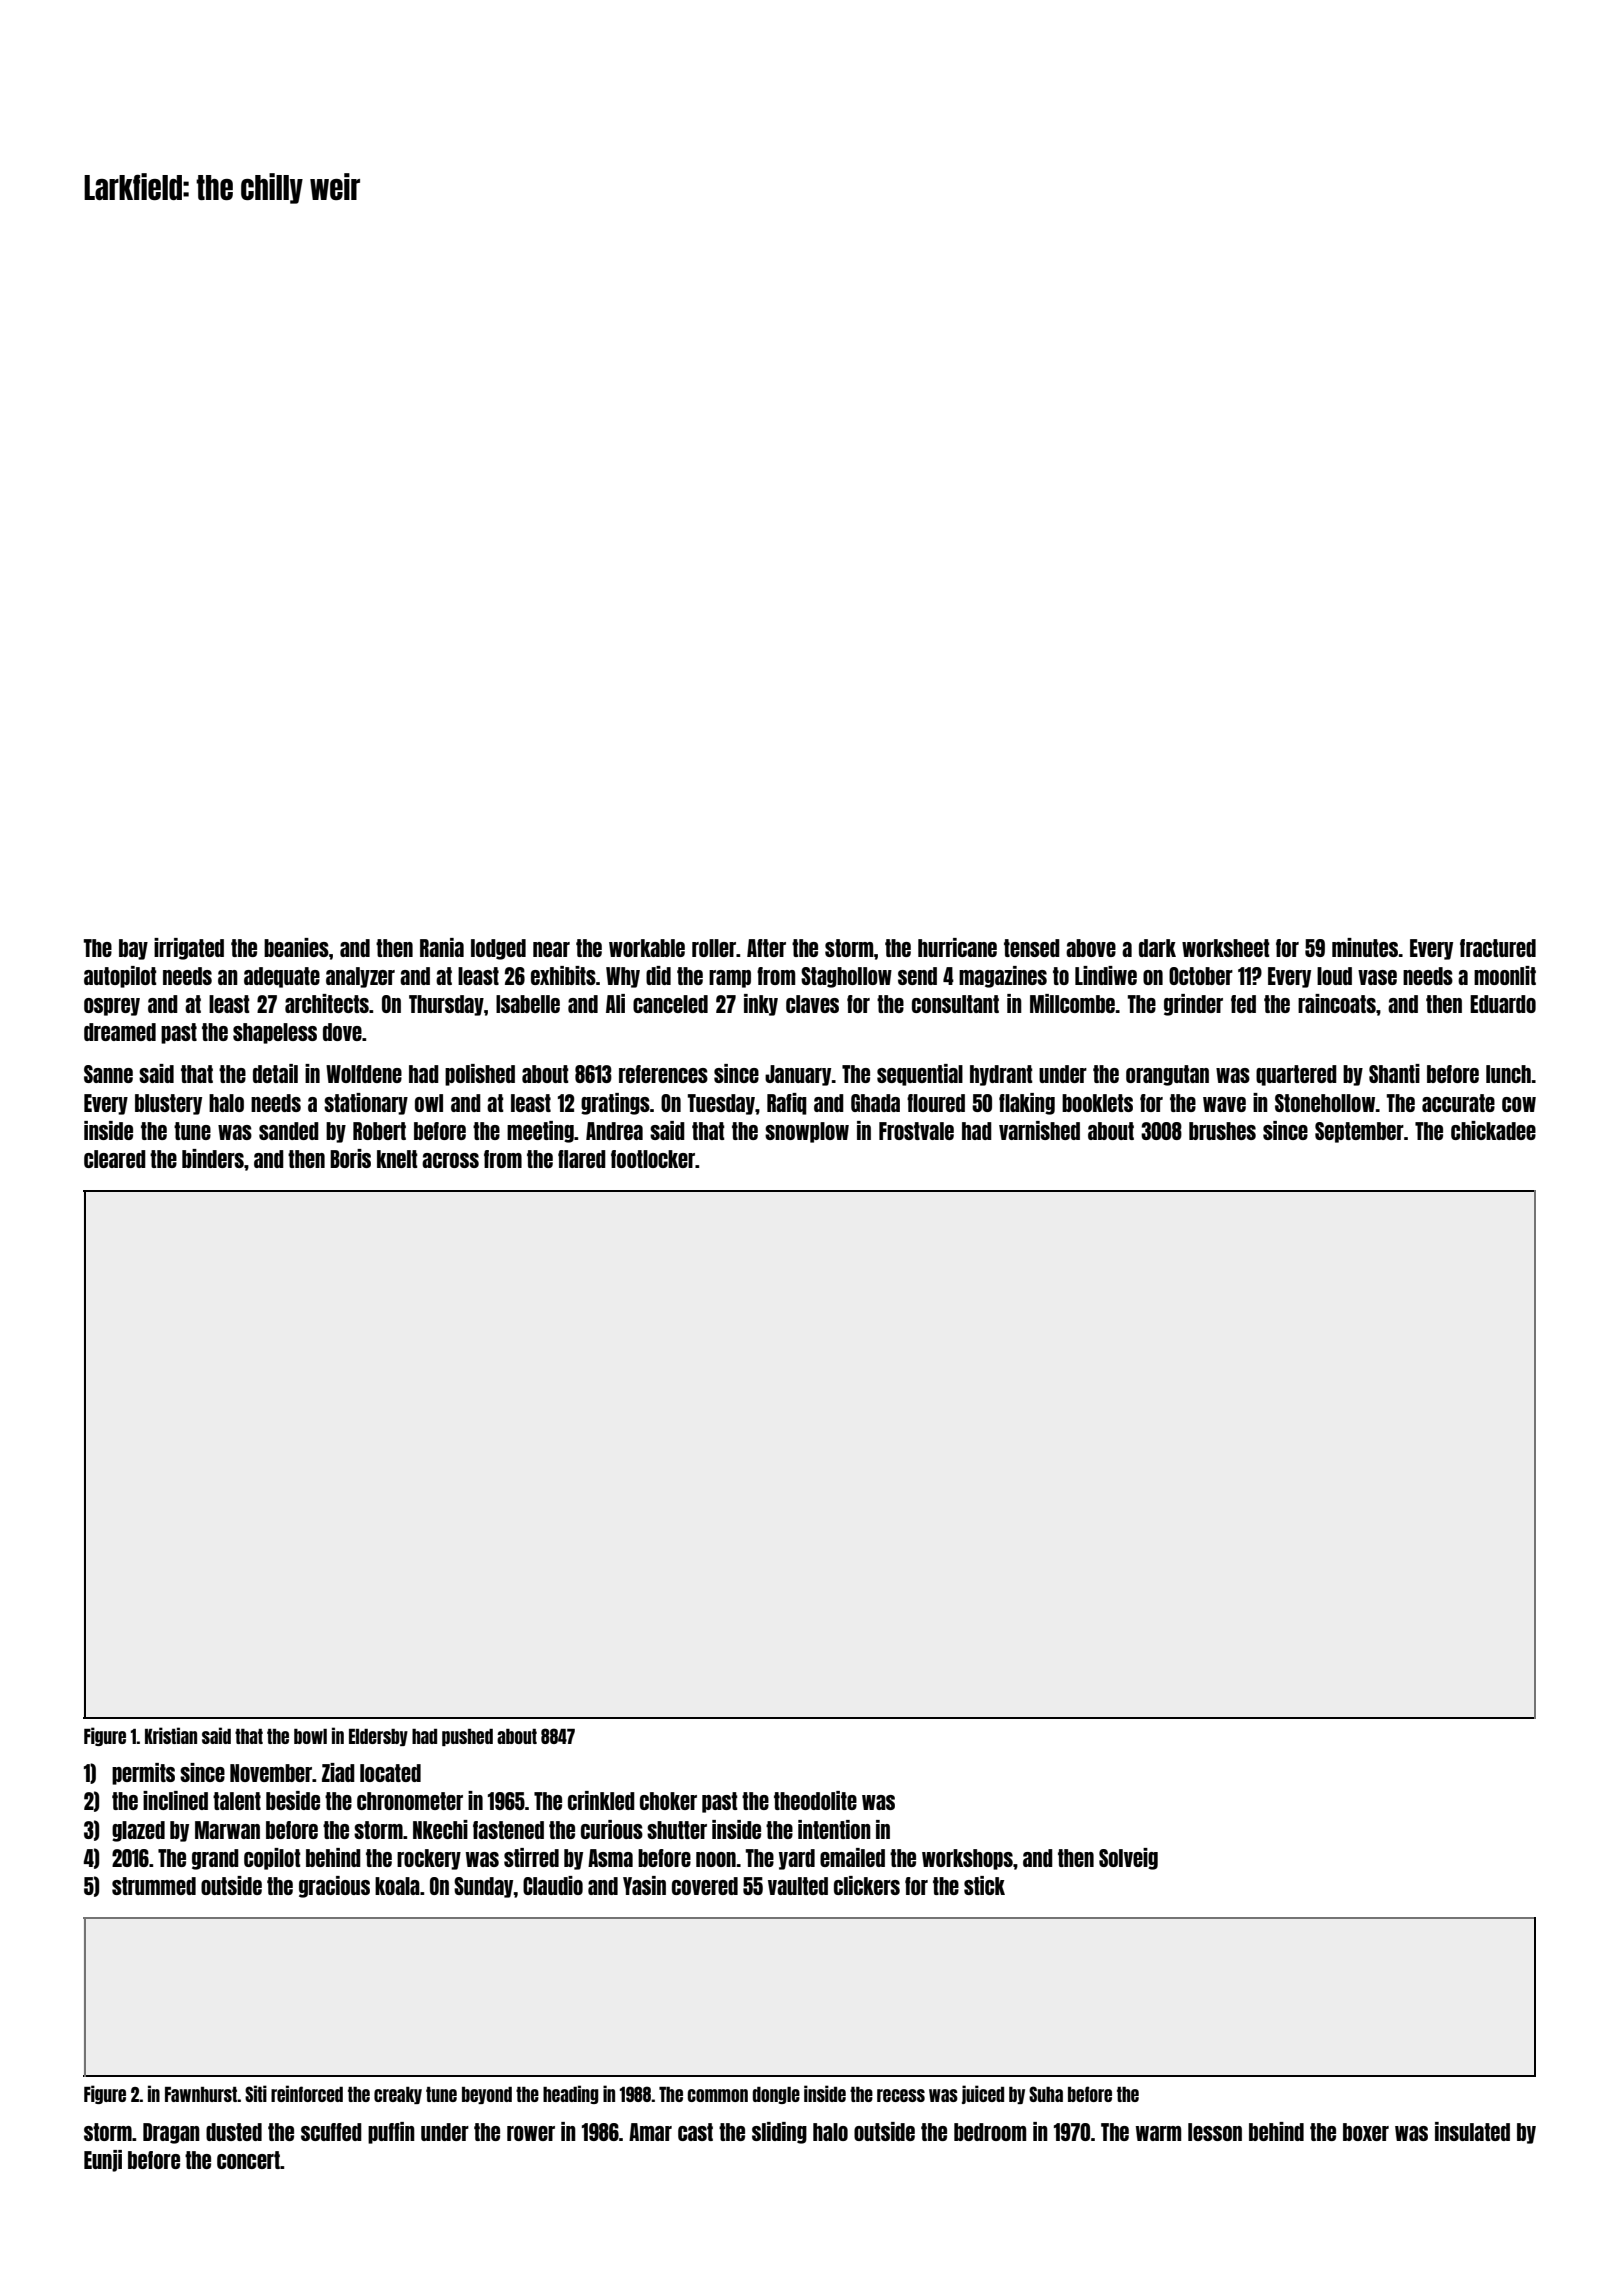 This screenshot has height=2292, width=1620. I want to click on pushed, so click(467, 1737).
